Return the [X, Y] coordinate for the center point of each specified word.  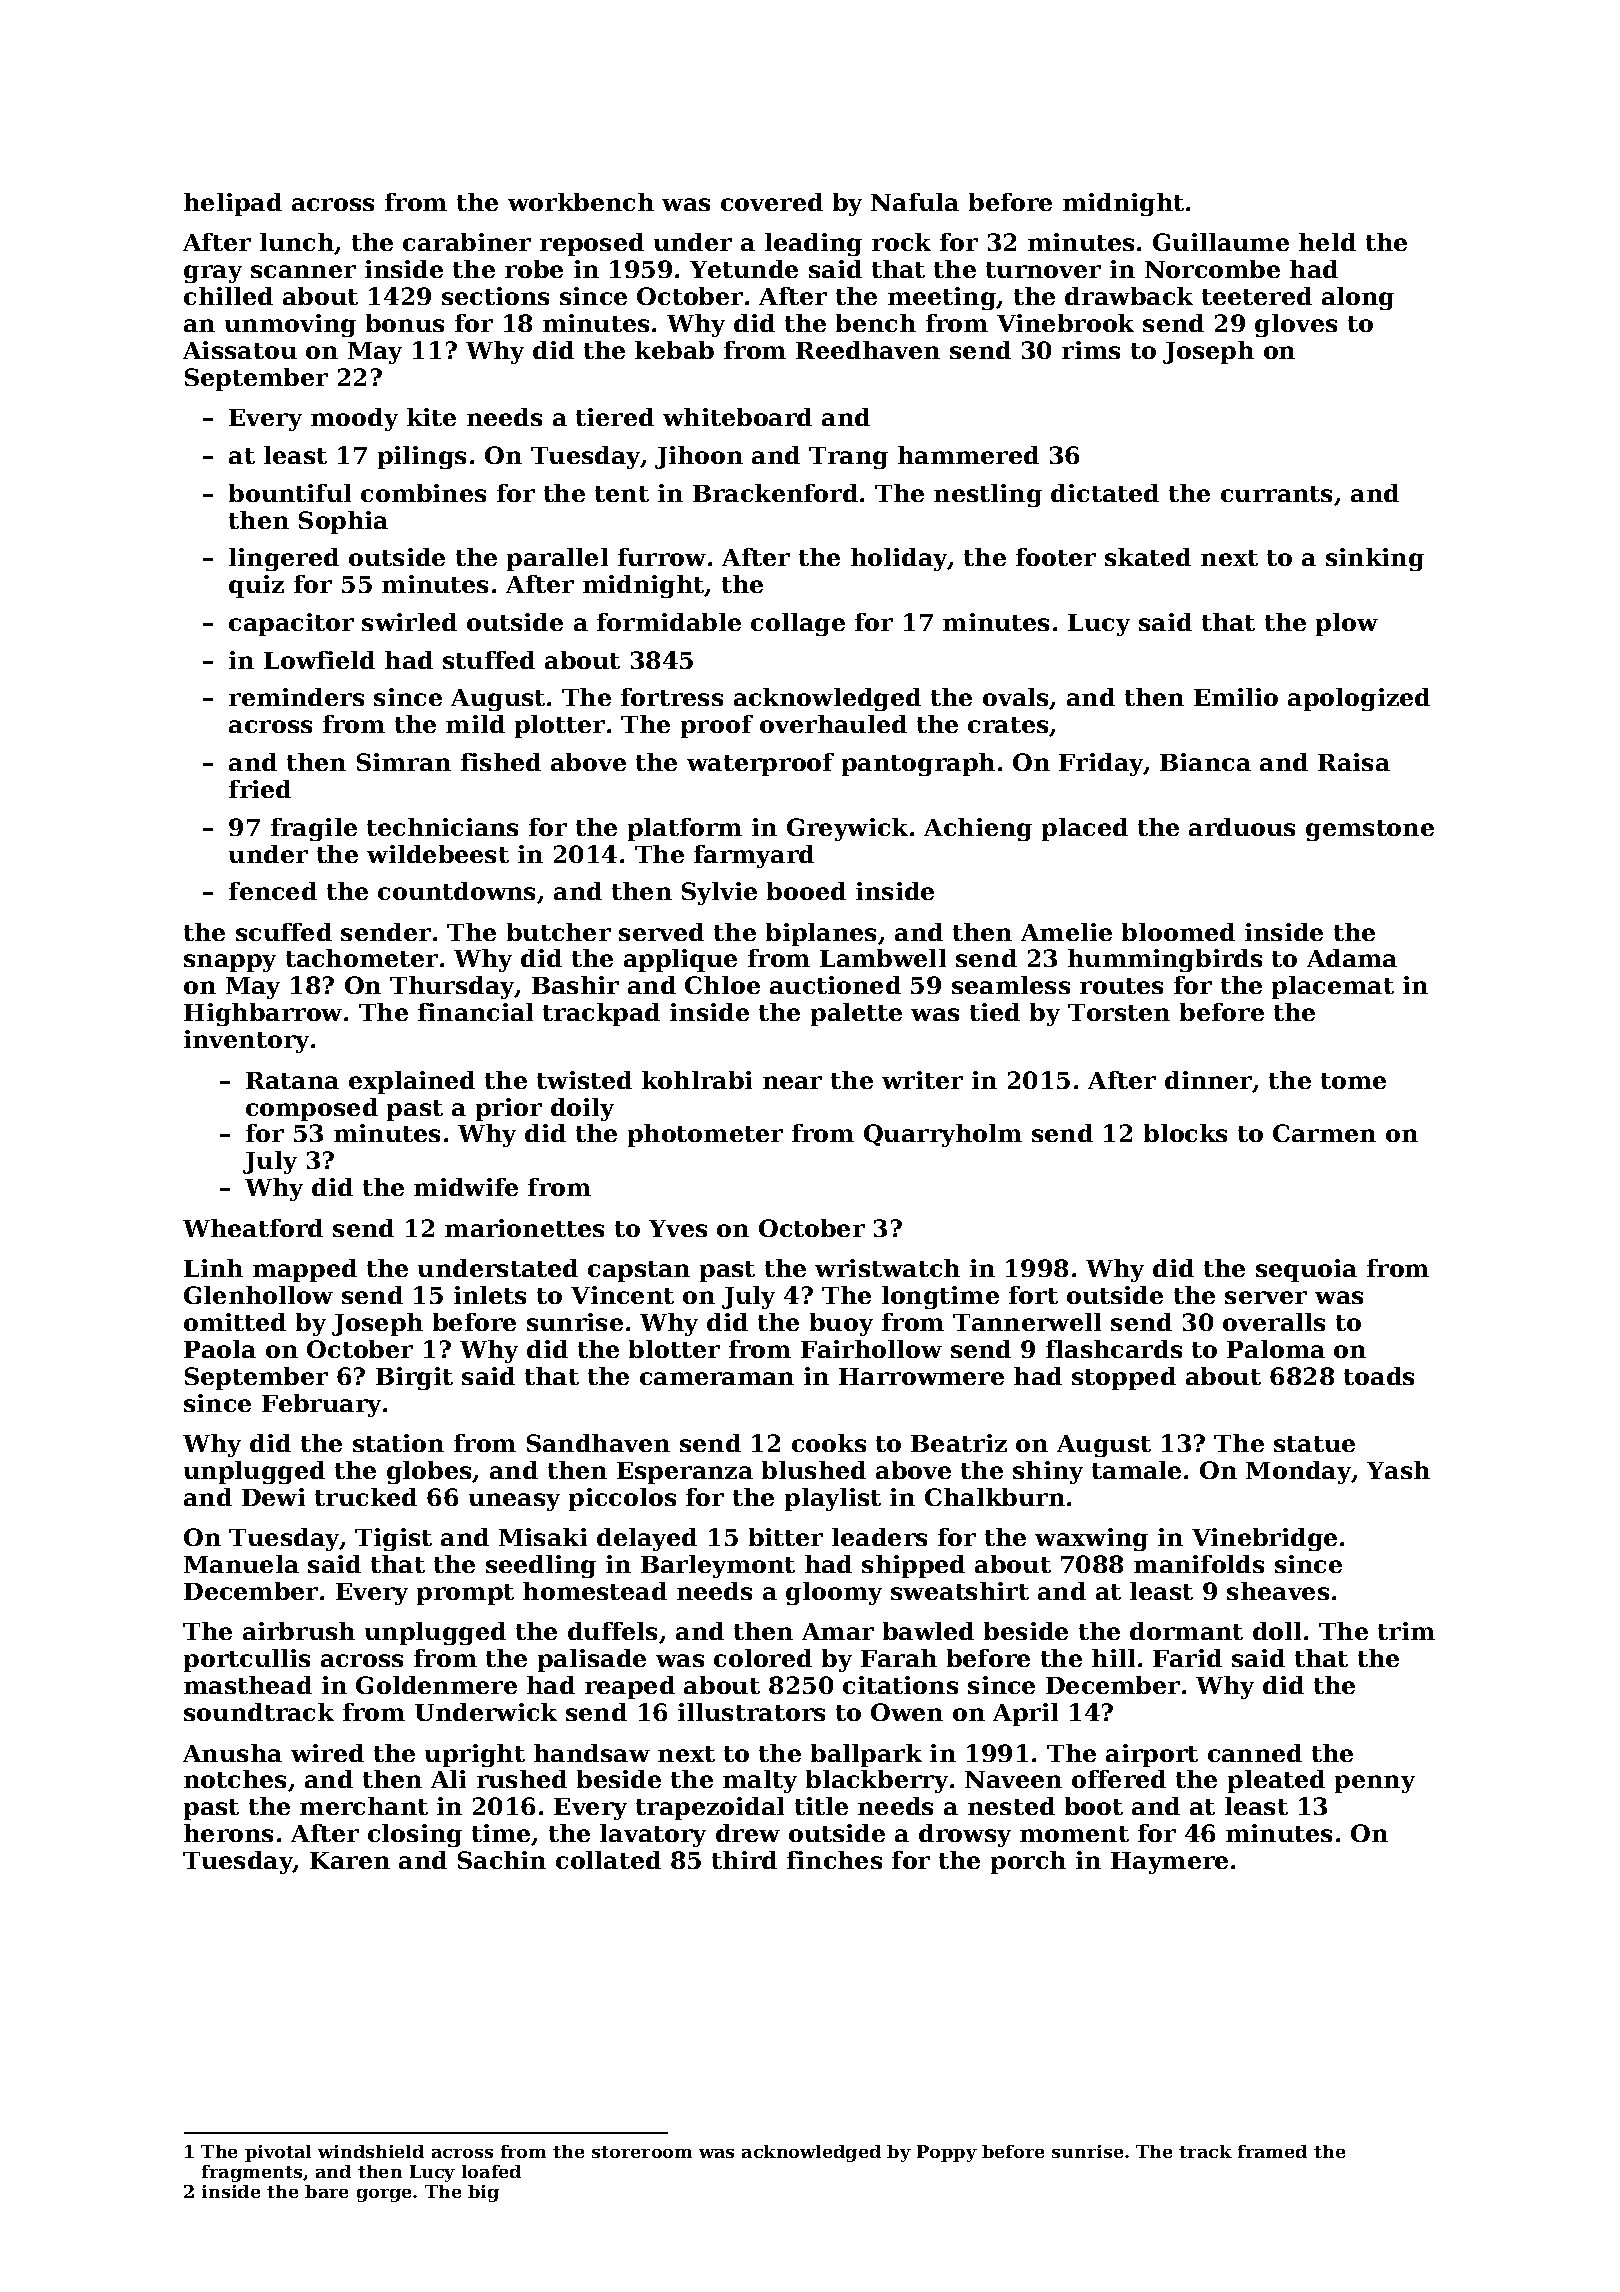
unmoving [290, 325]
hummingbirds [1165, 960]
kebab [674, 350]
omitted [235, 1322]
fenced [273, 891]
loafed [491, 2171]
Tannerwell [1027, 1322]
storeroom [642, 2152]
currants [1276, 494]
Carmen [1324, 1133]
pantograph [918, 764]
